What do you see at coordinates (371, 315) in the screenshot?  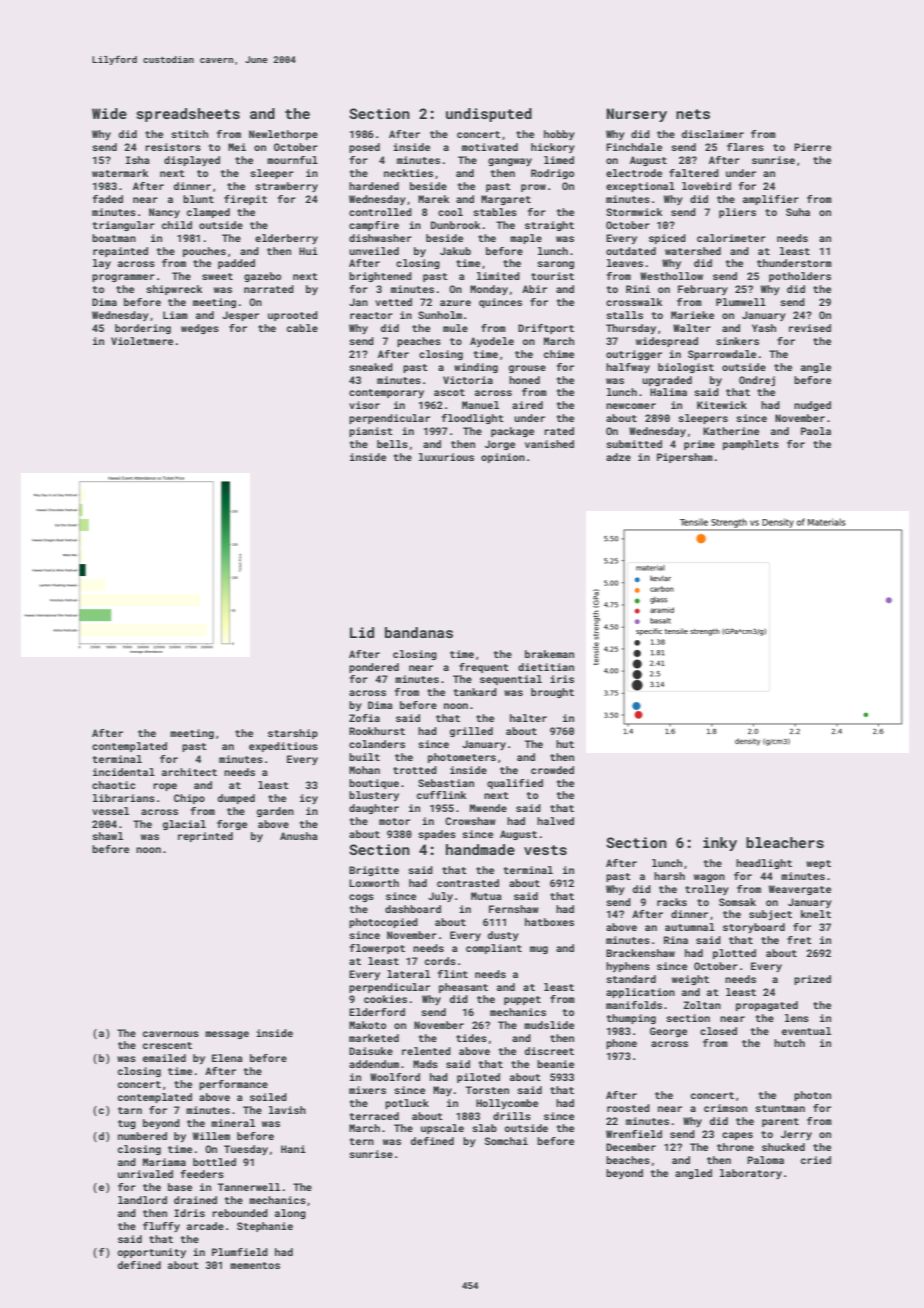 I see `reactor` at bounding box center [371, 315].
